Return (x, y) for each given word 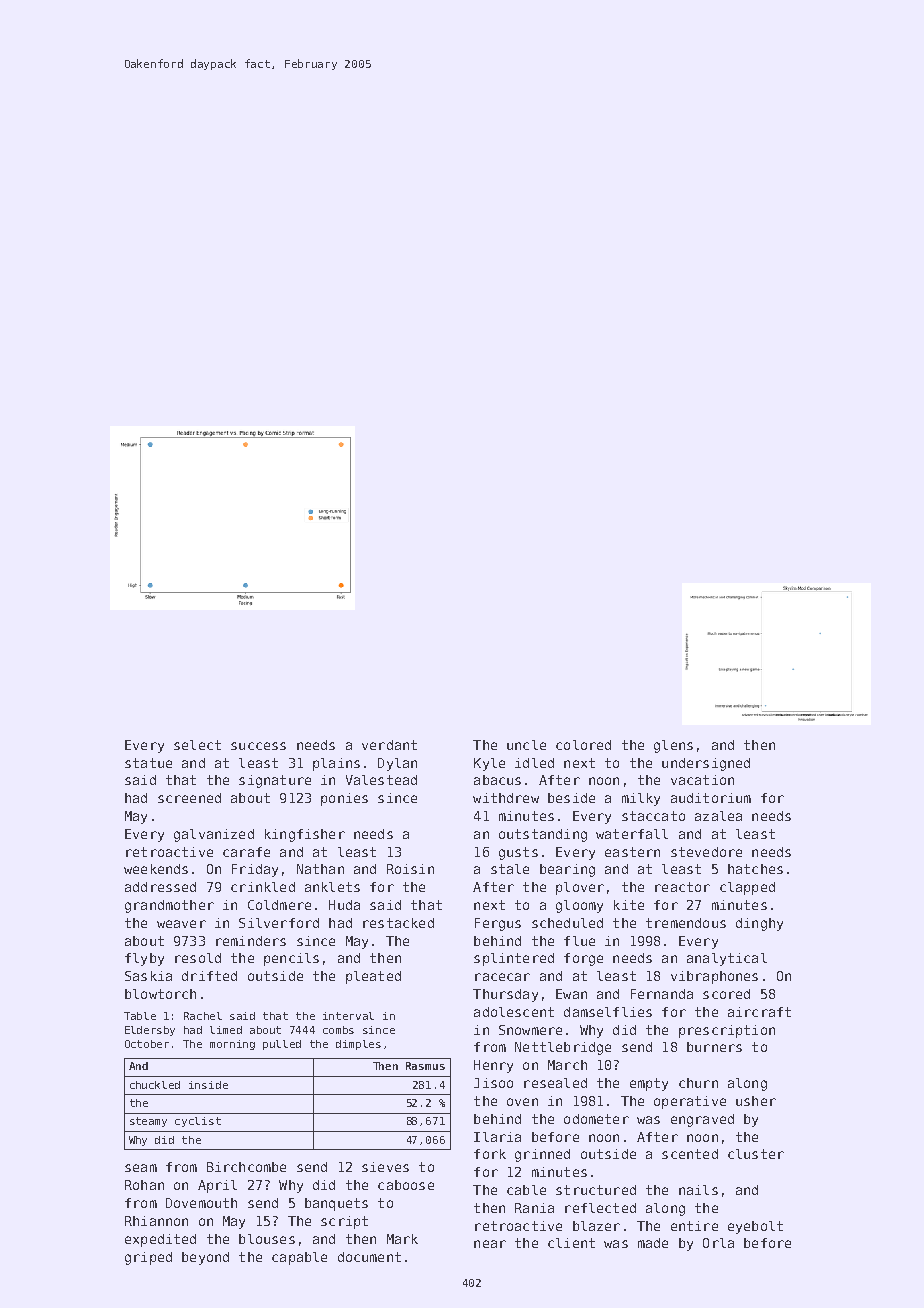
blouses (267, 1239)
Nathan (320, 869)
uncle (526, 745)
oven (522, 1102)
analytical (727, 959)
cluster (756, 1154)
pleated (373, 977)
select (197, 745)
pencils (291, 959)
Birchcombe (246, 1167)
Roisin (410, 869)
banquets (336, 1204)
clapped (747, 888)
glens (673, 746)
